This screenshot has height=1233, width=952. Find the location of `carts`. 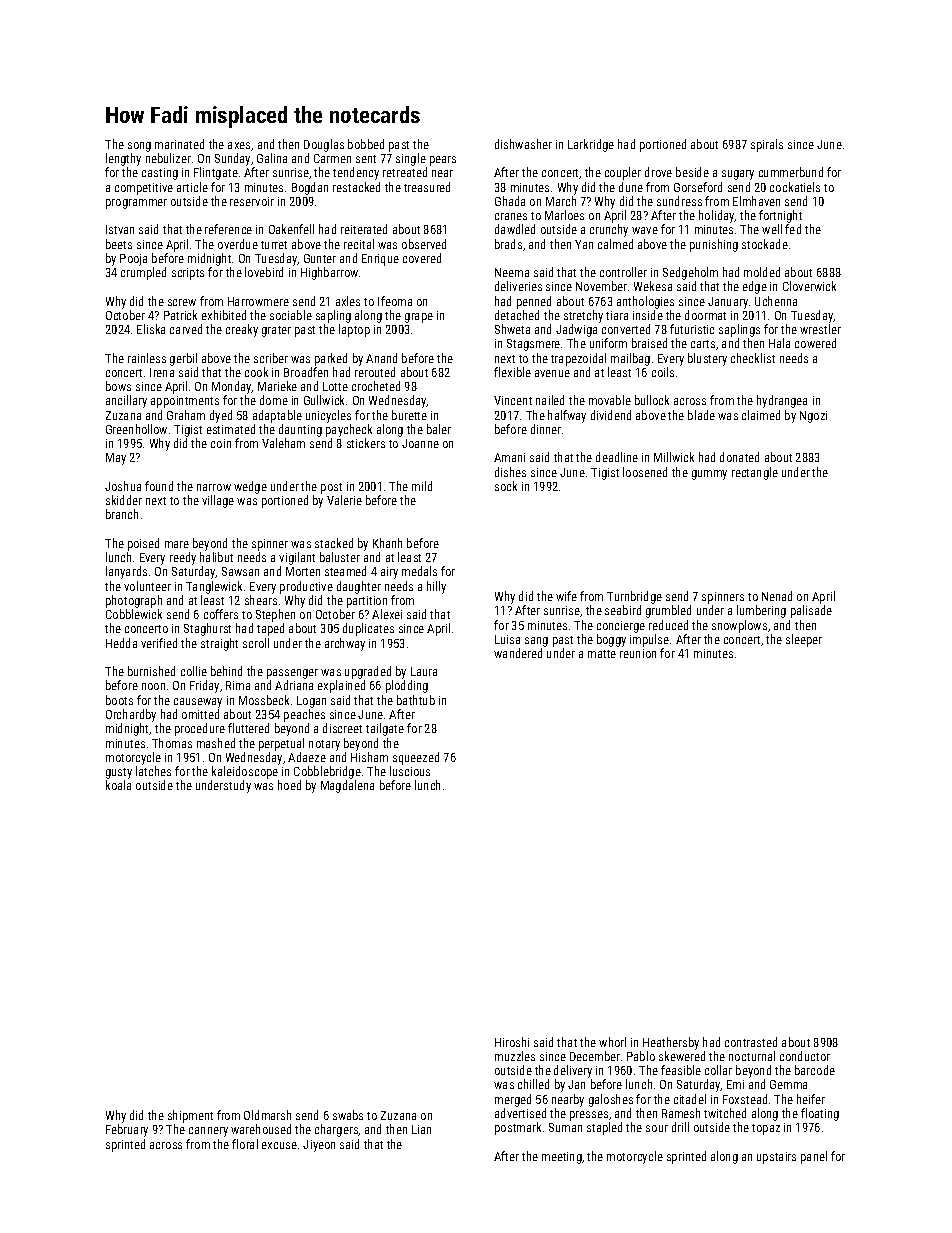

carts is located at coordinates (703, 344).
